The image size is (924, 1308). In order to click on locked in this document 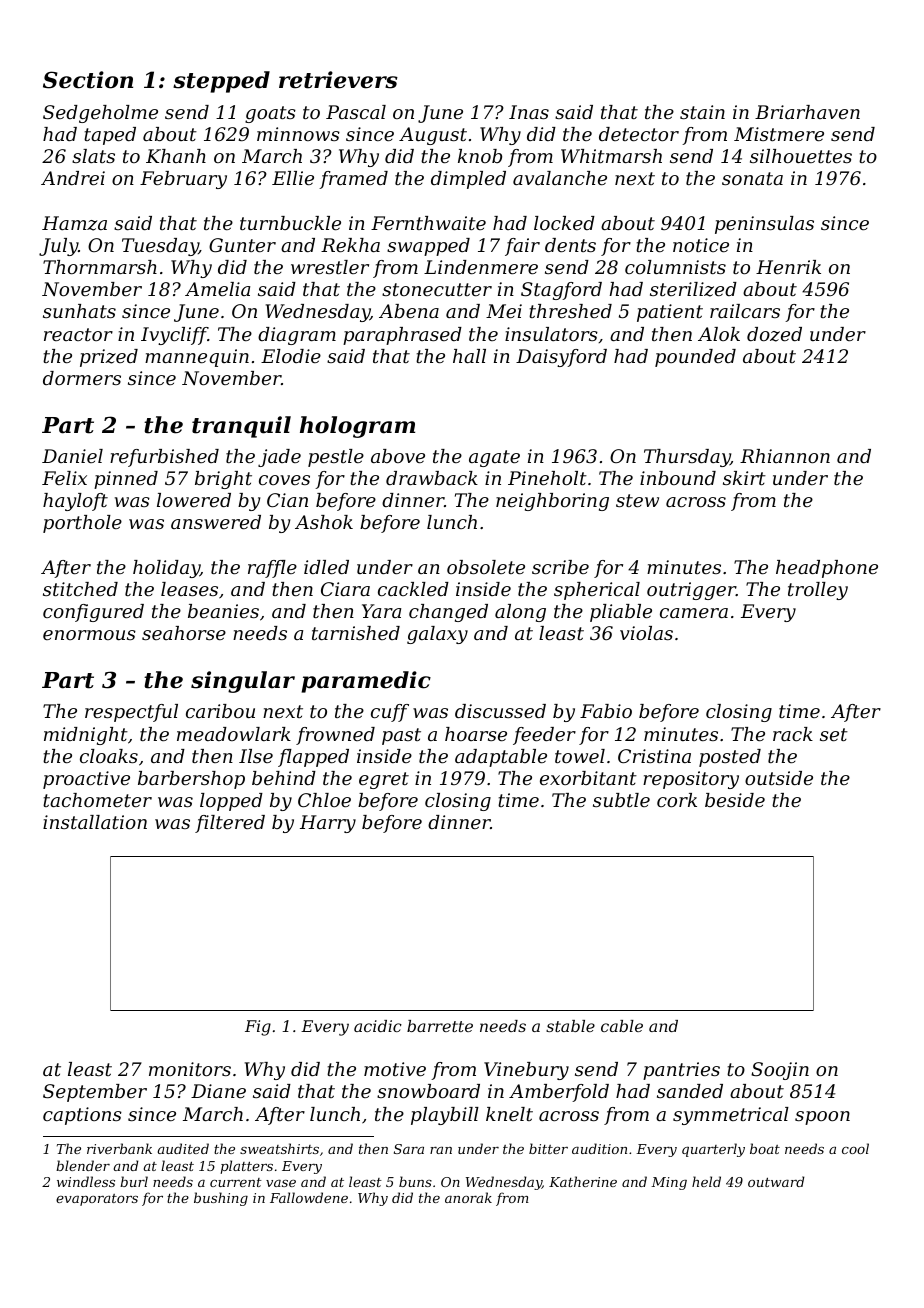, I will do `click(564, 223)`.
